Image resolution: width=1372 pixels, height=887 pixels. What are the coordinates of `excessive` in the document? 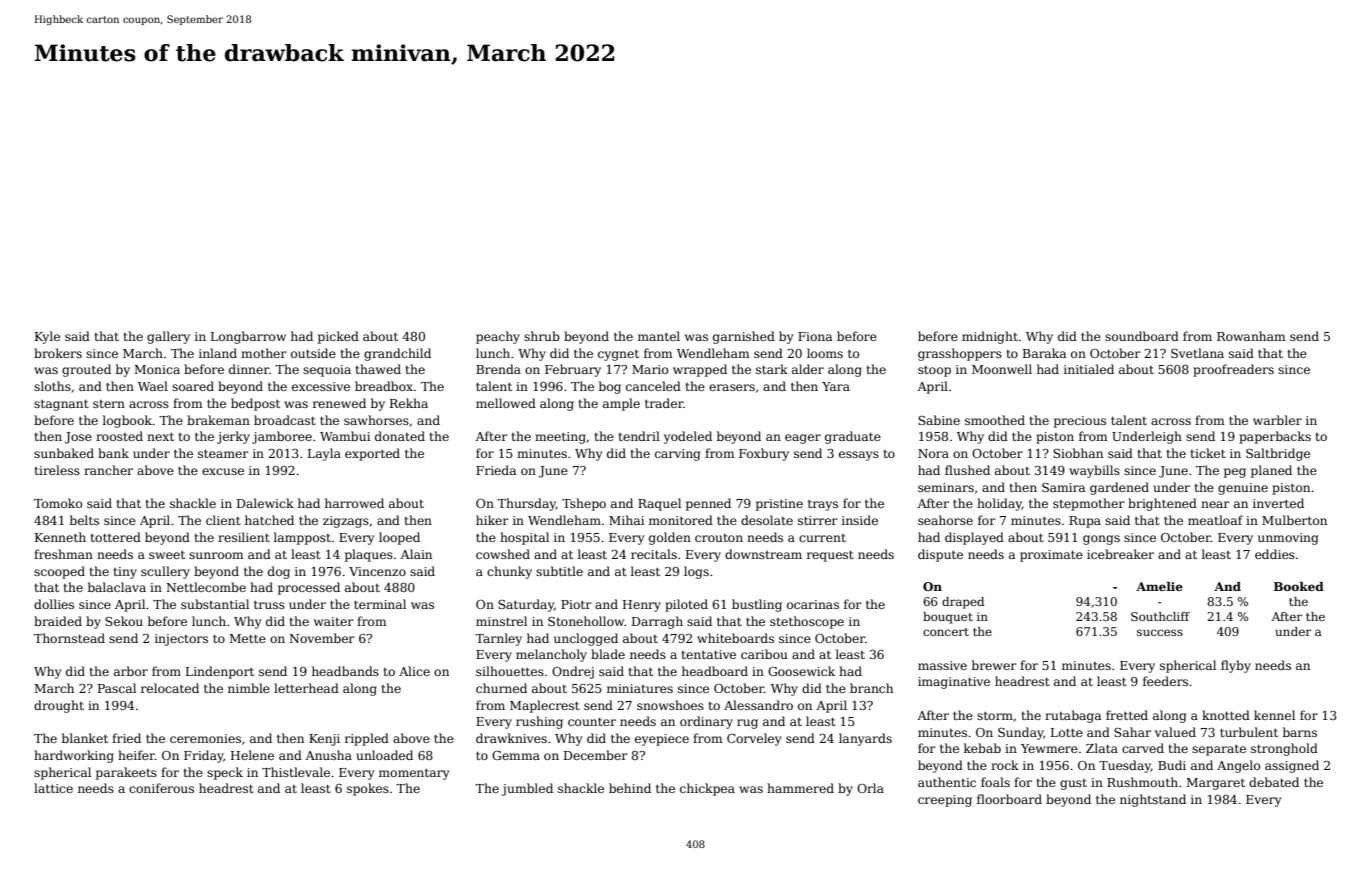 It's located at (321, 386).
